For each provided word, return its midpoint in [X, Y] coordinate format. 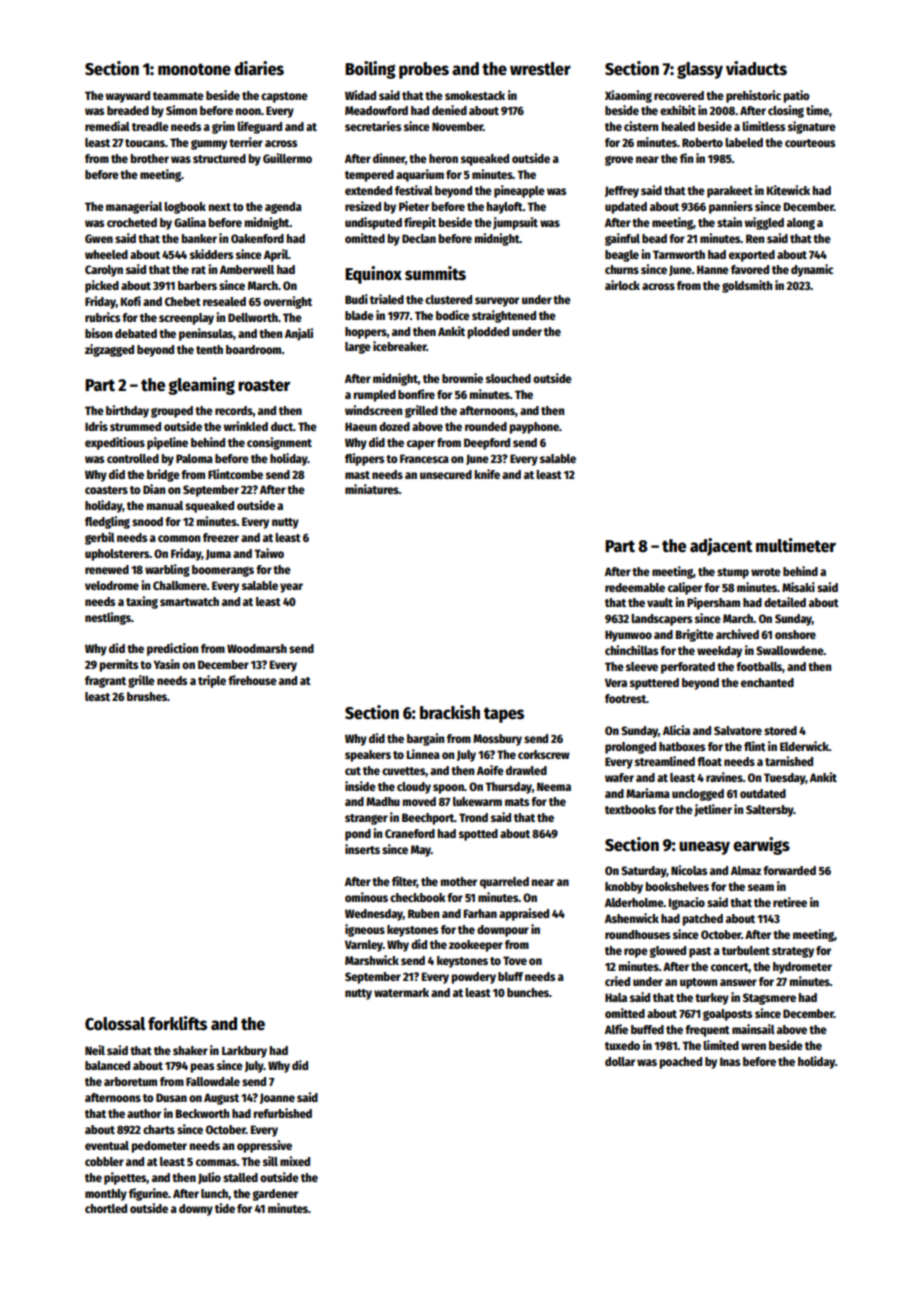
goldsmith [747, 286]
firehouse [252, 680]
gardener [275, 1195]
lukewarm [477, 801]
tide [225, 1208]
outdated [763, 793]
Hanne [713, 269]
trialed [387, 299]
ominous [366, 897]
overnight [287, 302]
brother [150, 158]
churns [622, 269]
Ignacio [687, 903]
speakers [368, 756]
